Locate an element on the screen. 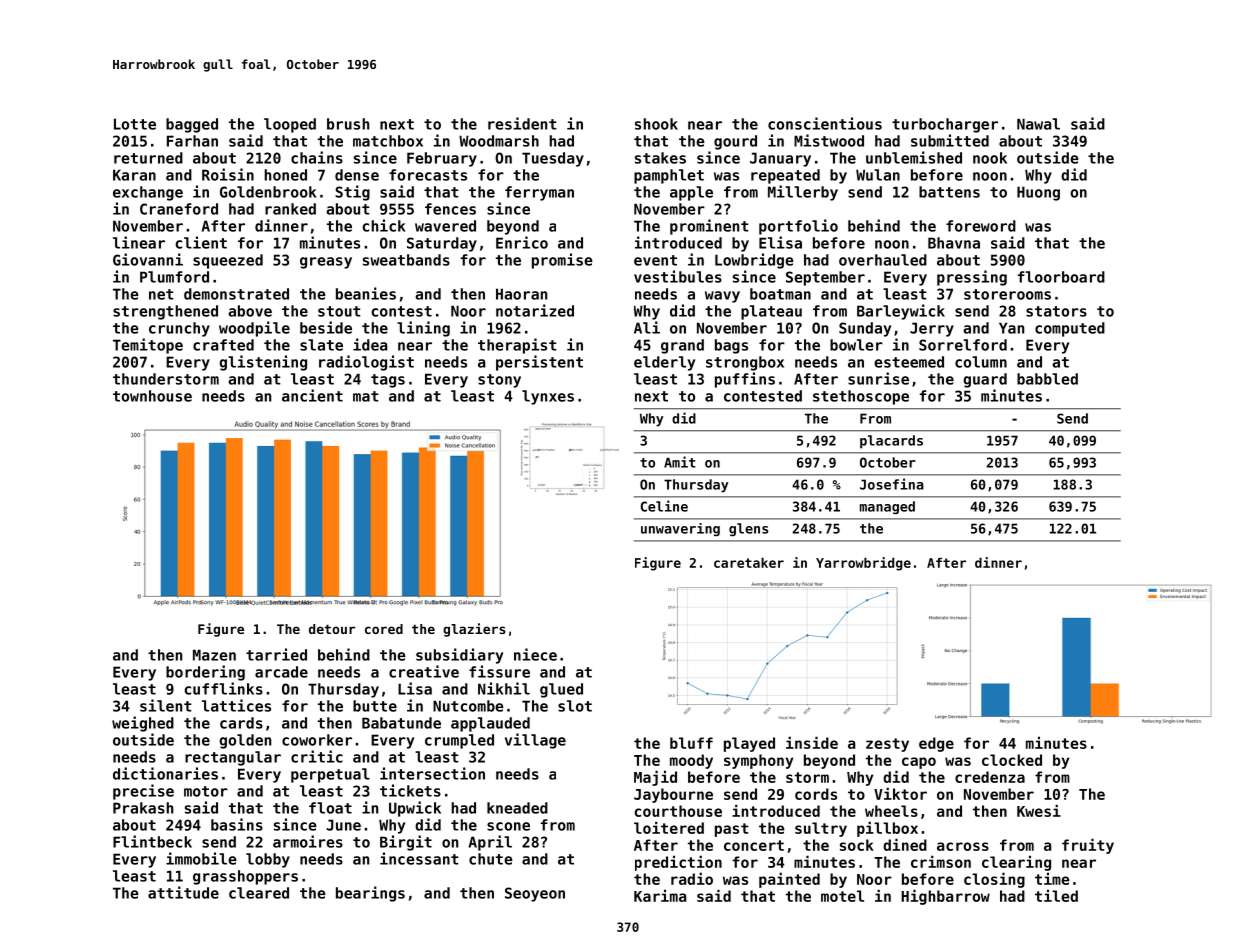  Woodmarsh is located at coordinates (499, 141).
